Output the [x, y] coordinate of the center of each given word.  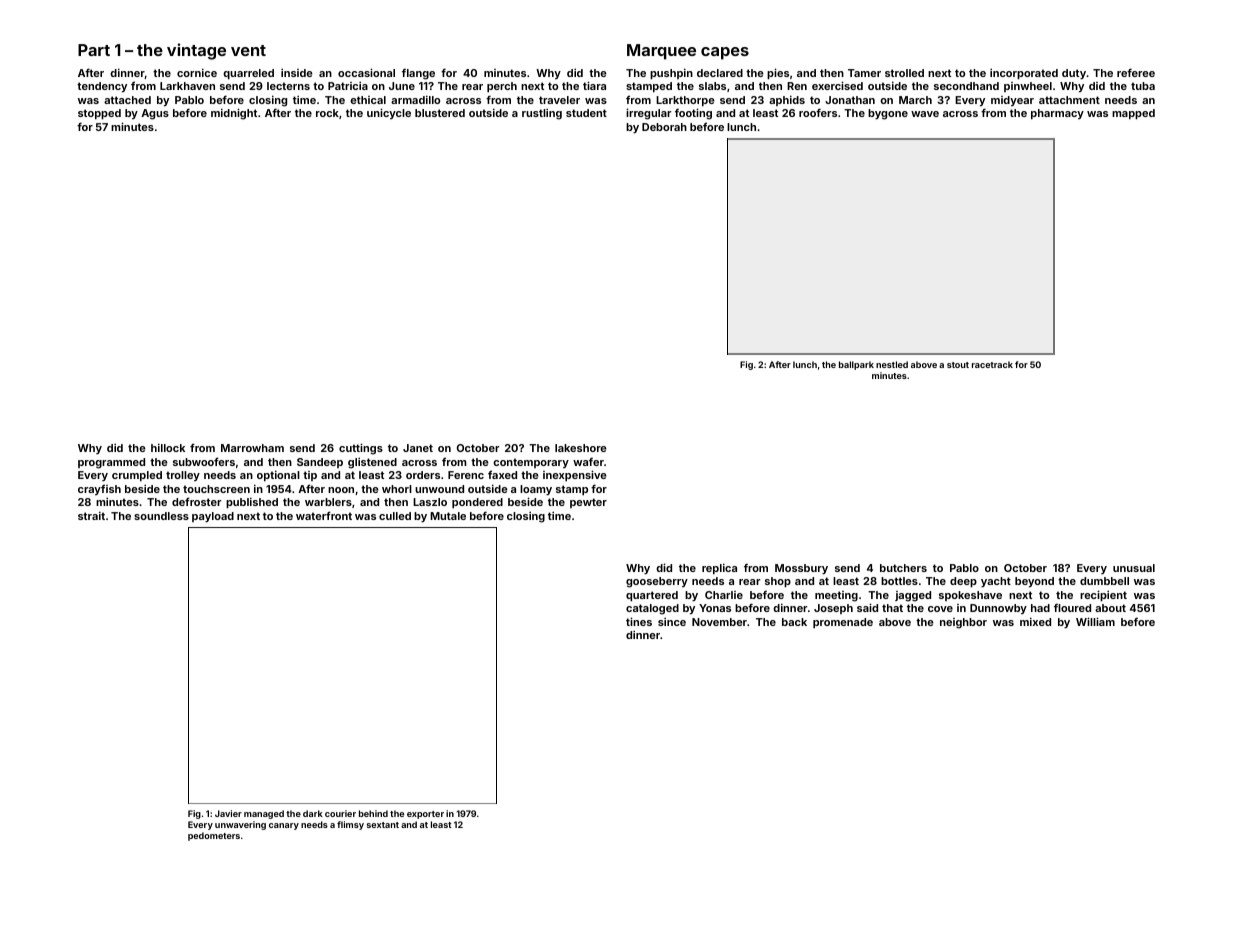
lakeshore [581, 448]
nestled [892, 364]
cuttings [361, 449]
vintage [196, 51]
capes [725, 53]
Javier [228, 813]
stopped [99, 114]
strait [91, 515]
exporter [425, 815]
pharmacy [1057, 114]
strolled [904, 73]
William [1095, 621]
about [1110, 608]
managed [264, 814]
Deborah [664, 127]
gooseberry [657, 582]
